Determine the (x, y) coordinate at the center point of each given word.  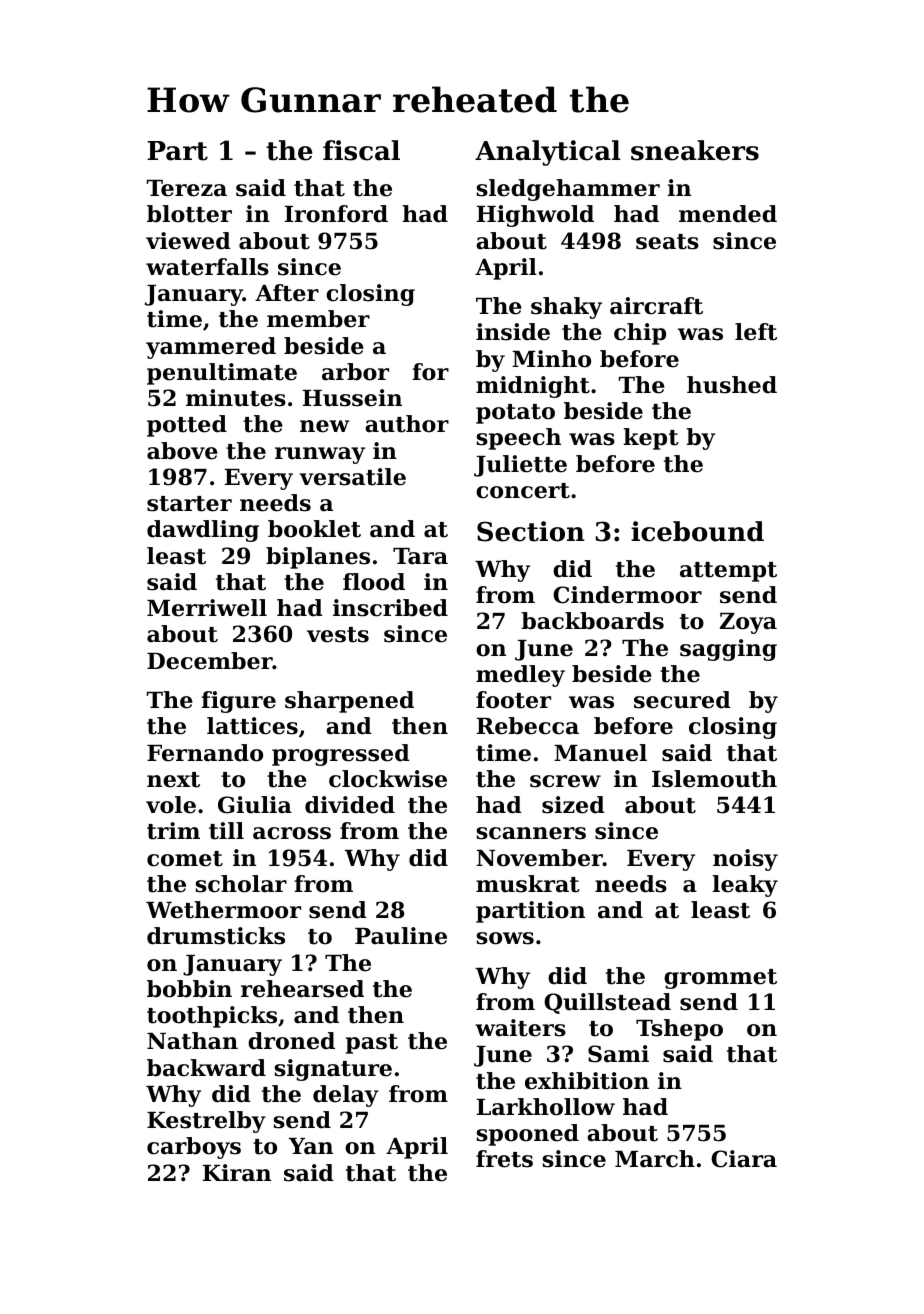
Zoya (748, 623)
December (210, 661)
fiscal (361, 150)
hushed (732, 385)
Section (531, 531)
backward (206, 1068)
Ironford (336, 214)
